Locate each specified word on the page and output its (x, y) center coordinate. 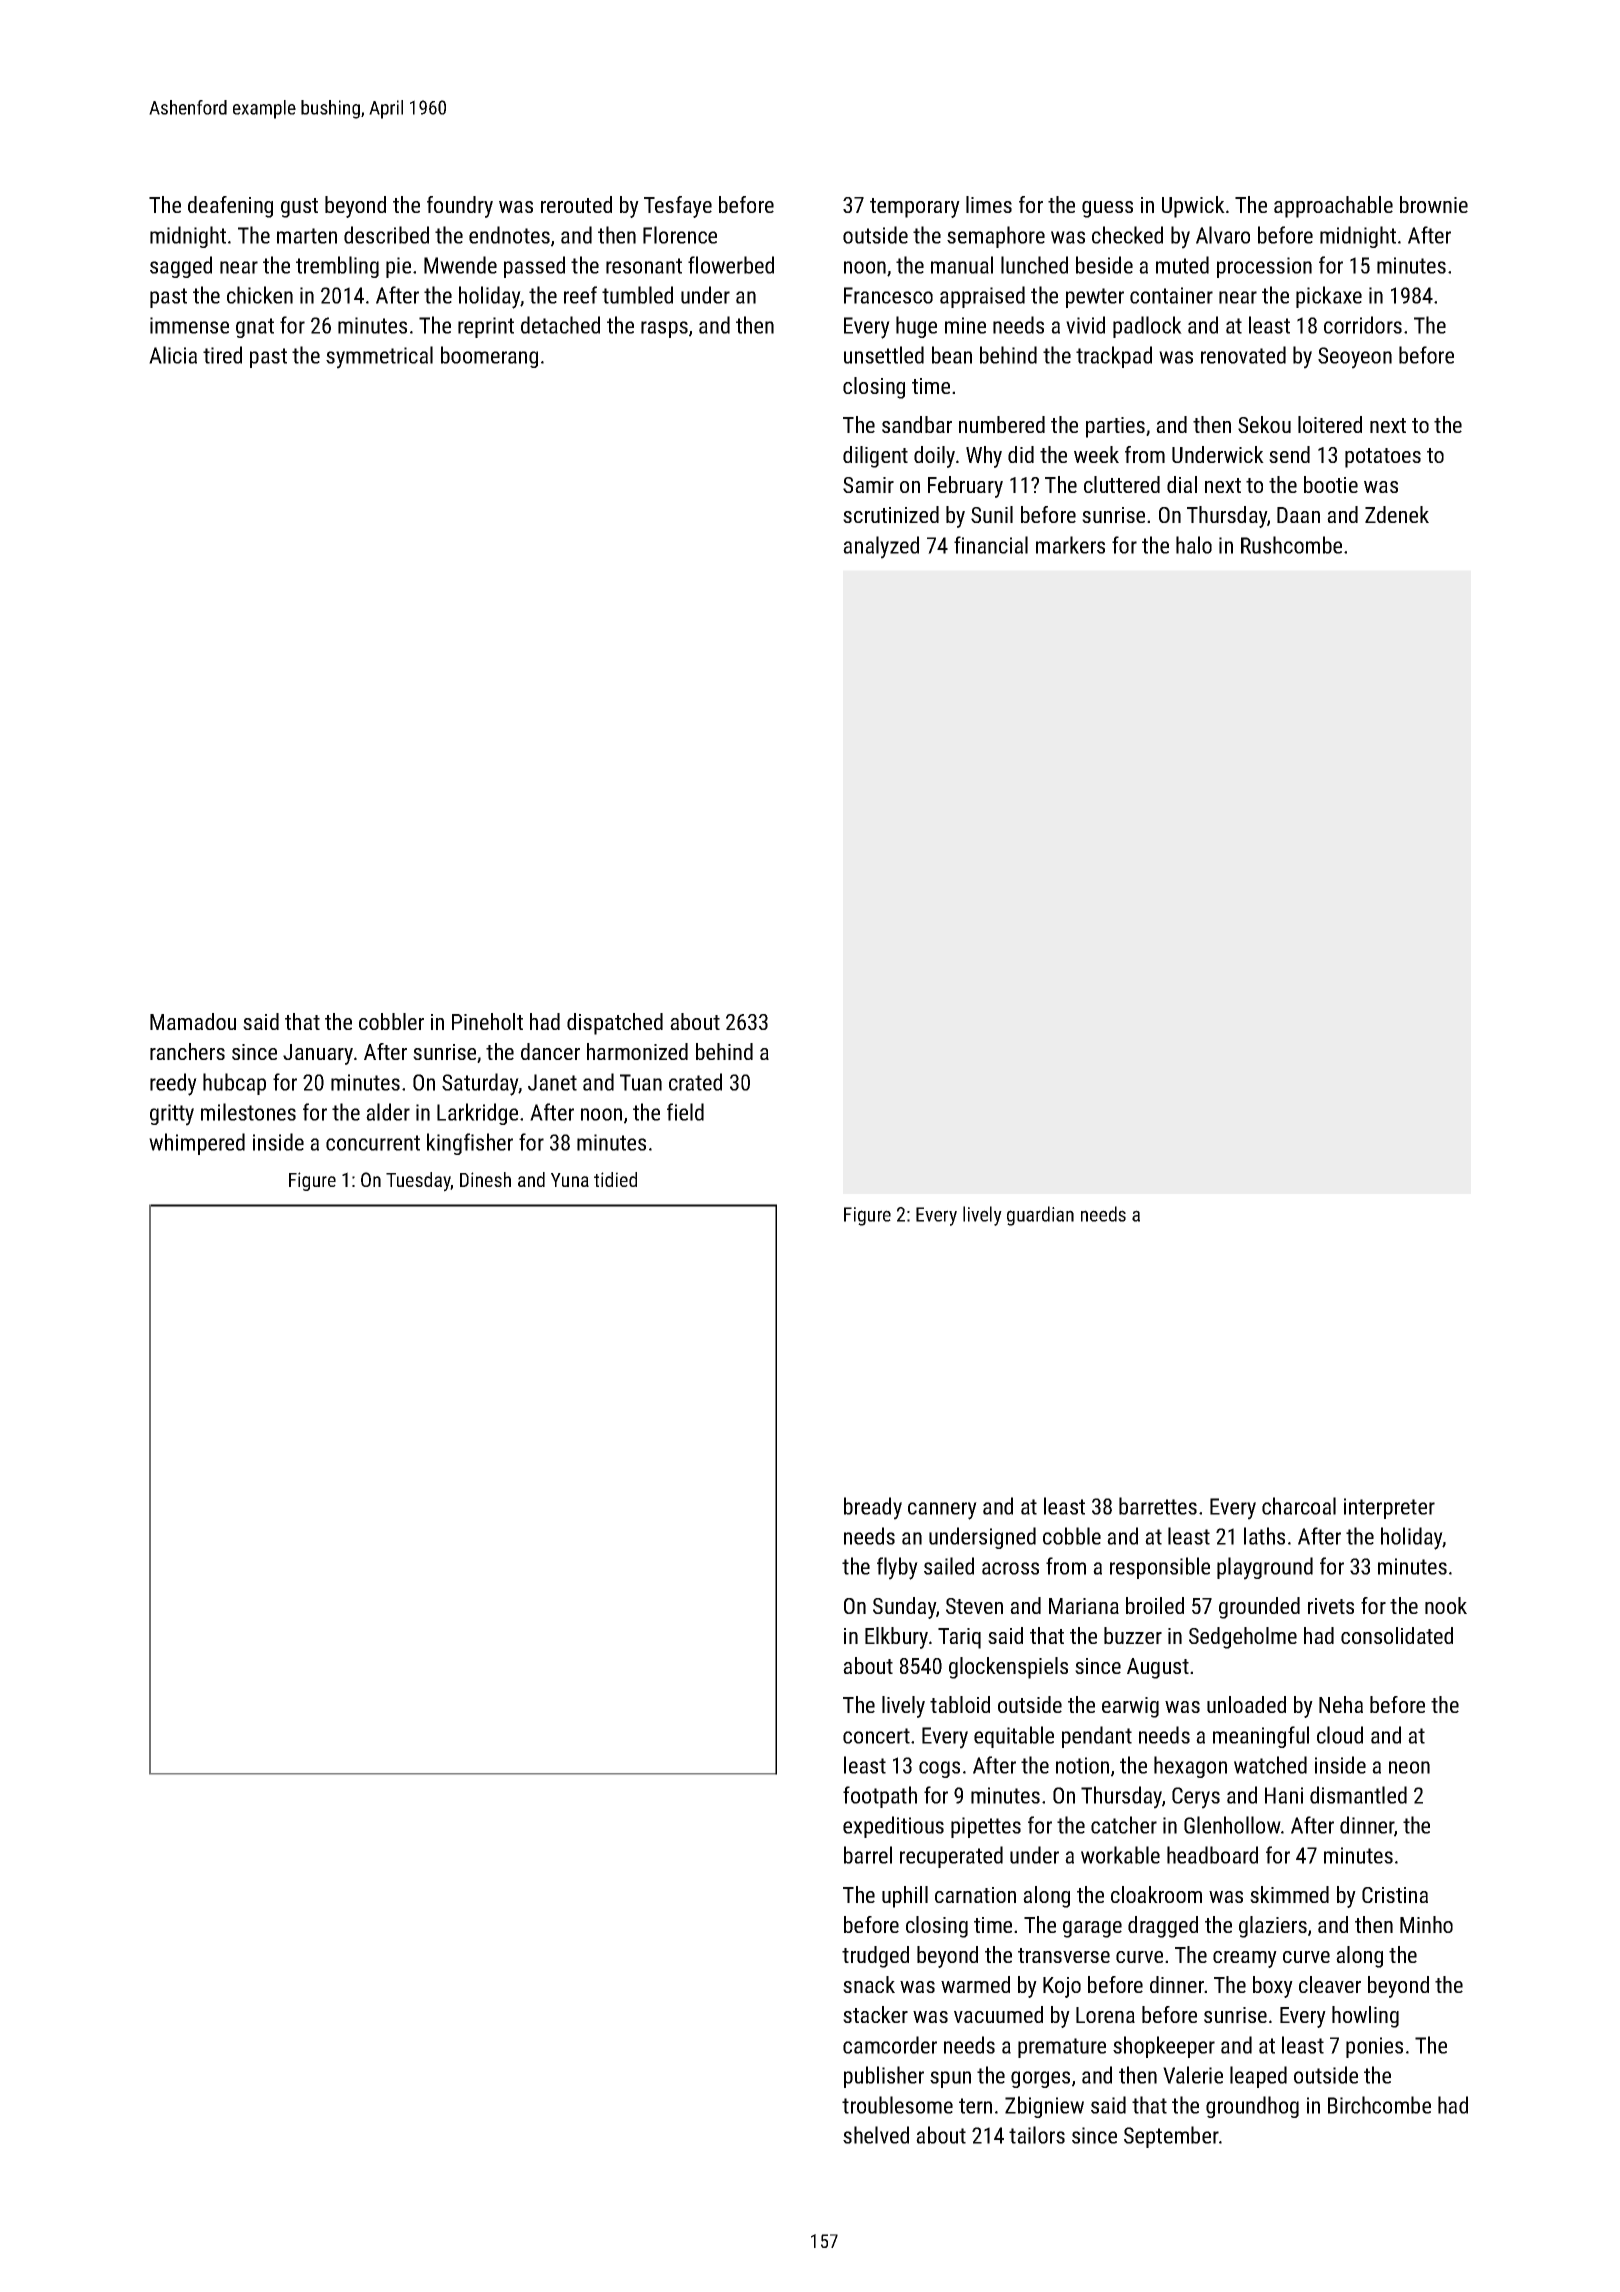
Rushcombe (1291, 545)
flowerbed (731, 265)
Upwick (1193, 207)
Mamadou (193, 1021)
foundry (460, 207)
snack (869, 1984)
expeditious (893, 1827)
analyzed (881, 547)
